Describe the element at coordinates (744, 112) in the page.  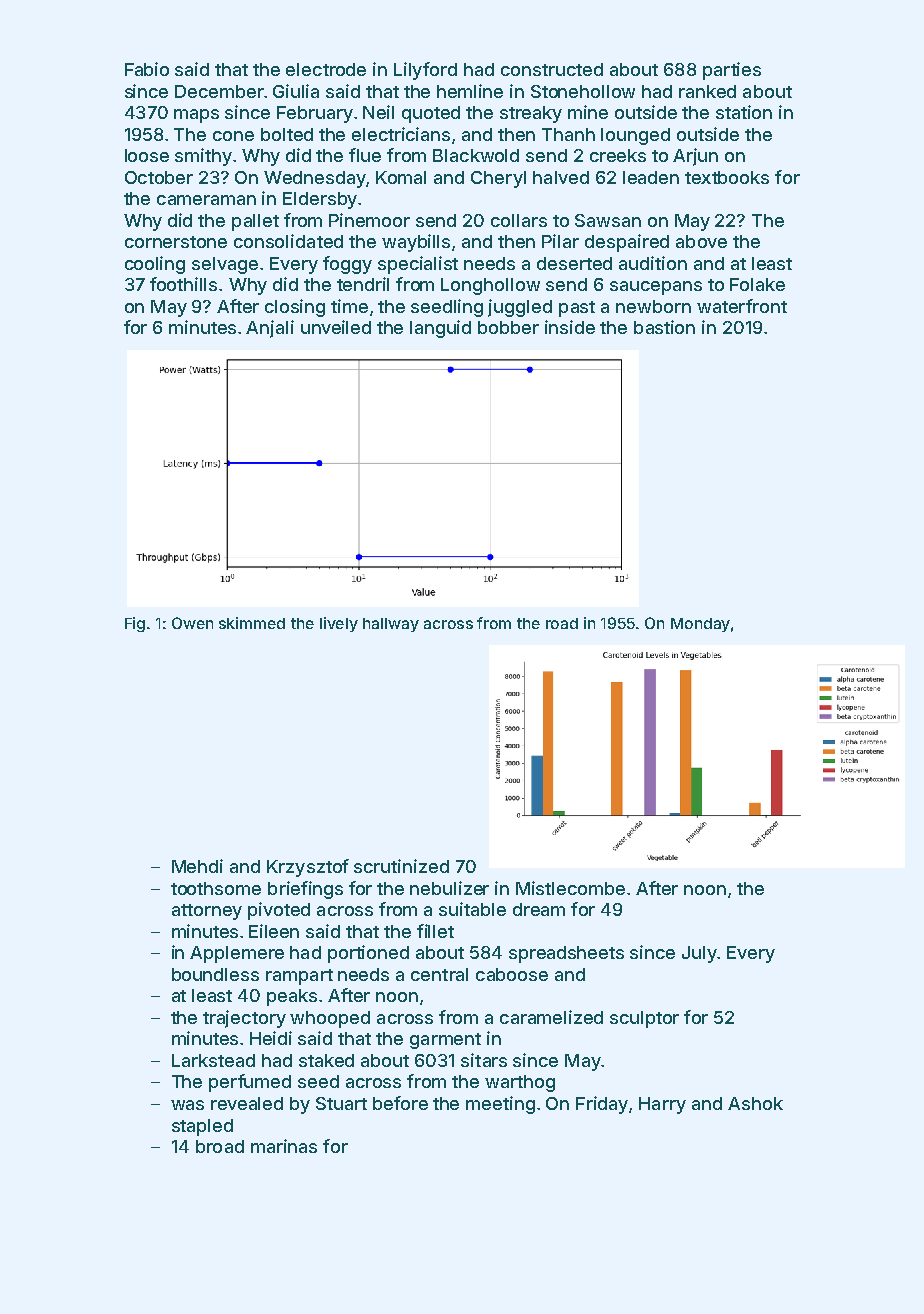
I see `station` at that location.
